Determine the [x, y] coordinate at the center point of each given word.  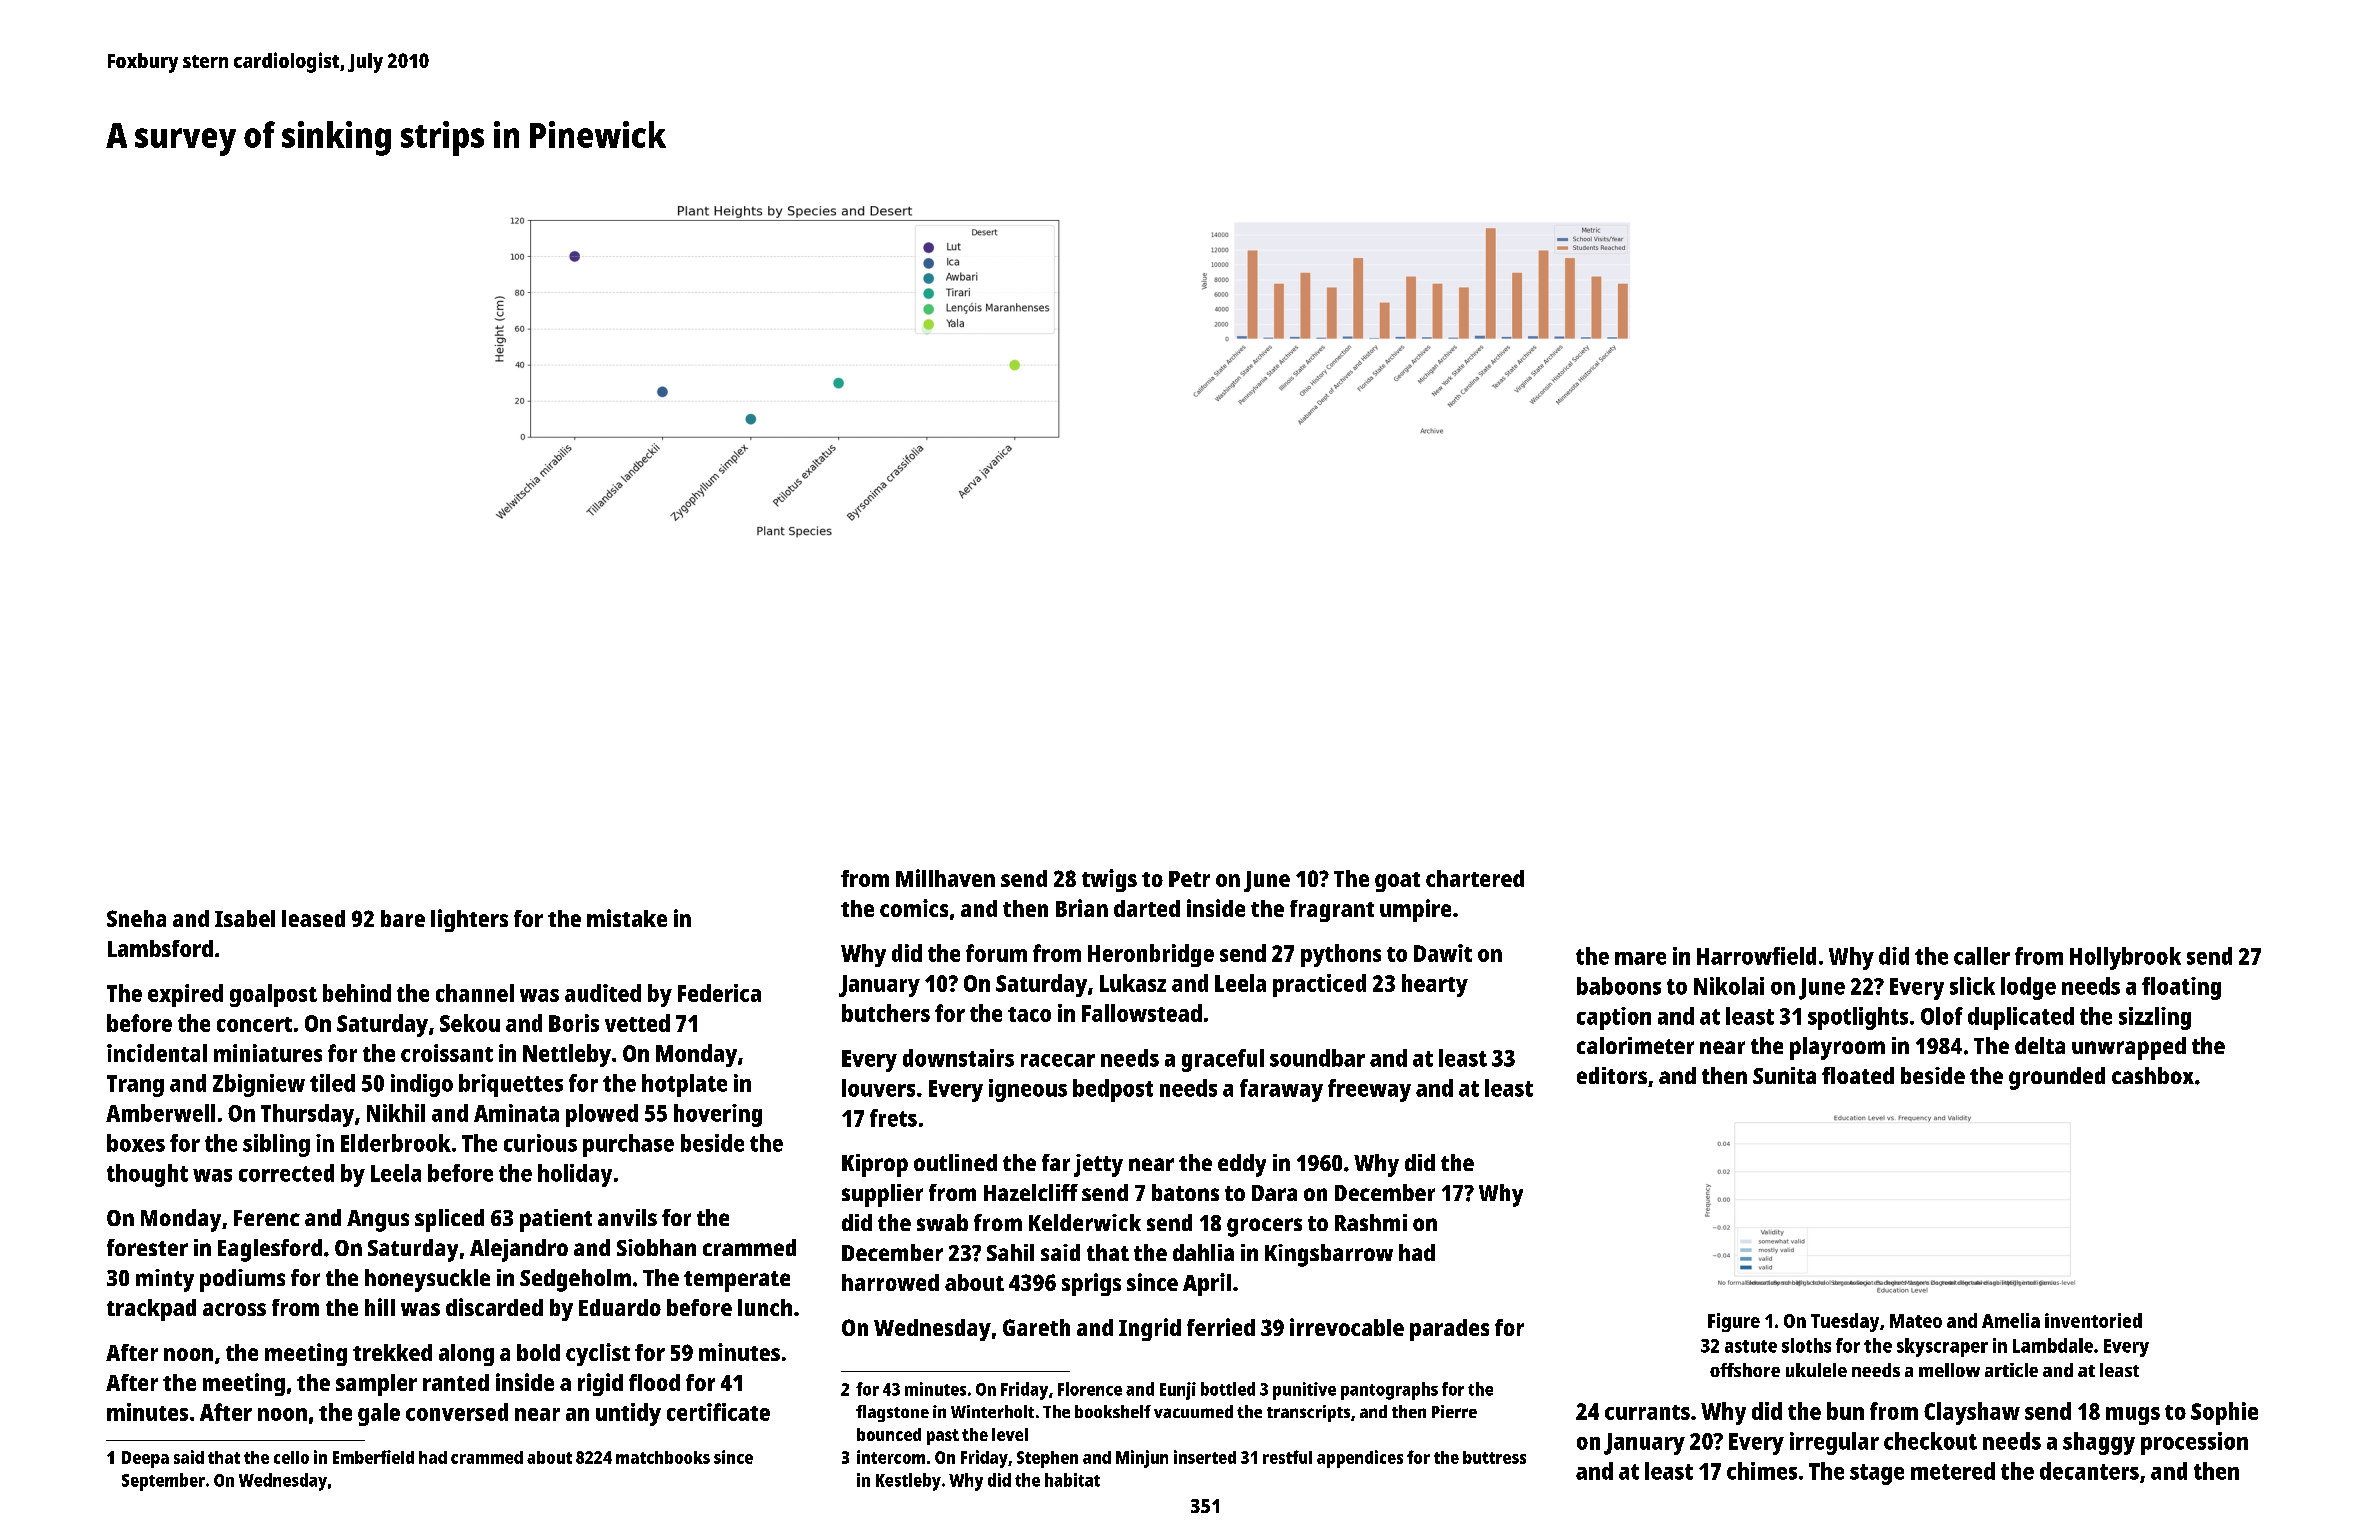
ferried [1221, 1327]
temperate [737, 1281]
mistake [627, 918]
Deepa [145, 1459]
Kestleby [908, 1482]
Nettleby [567, 1055]
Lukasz [1133, 983]
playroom [1837, 1048]
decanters [2089, 1471]
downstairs [958, 1058]
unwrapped [2129, 1048]
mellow [1949, 1370]
